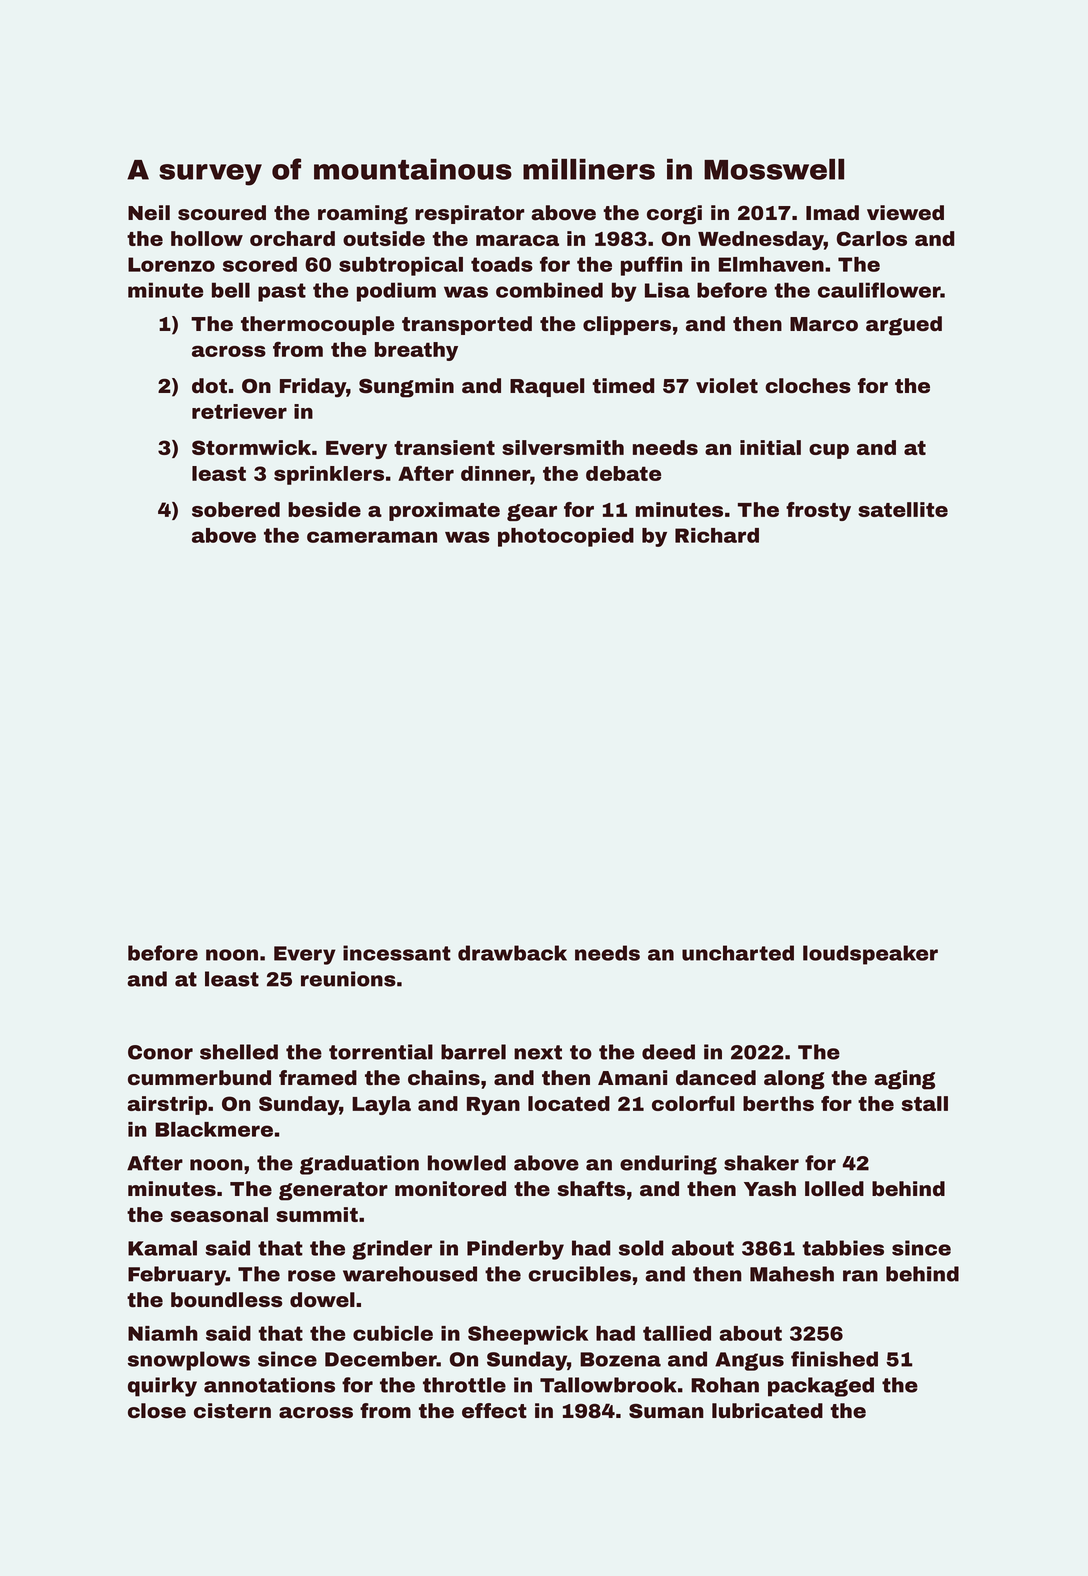 The height and width of the screenshot is (1576, 1088). What do you see at coordinates (677, 1333) in the screenshot?
I see `tallied` at bounding box center [677, 1333].
